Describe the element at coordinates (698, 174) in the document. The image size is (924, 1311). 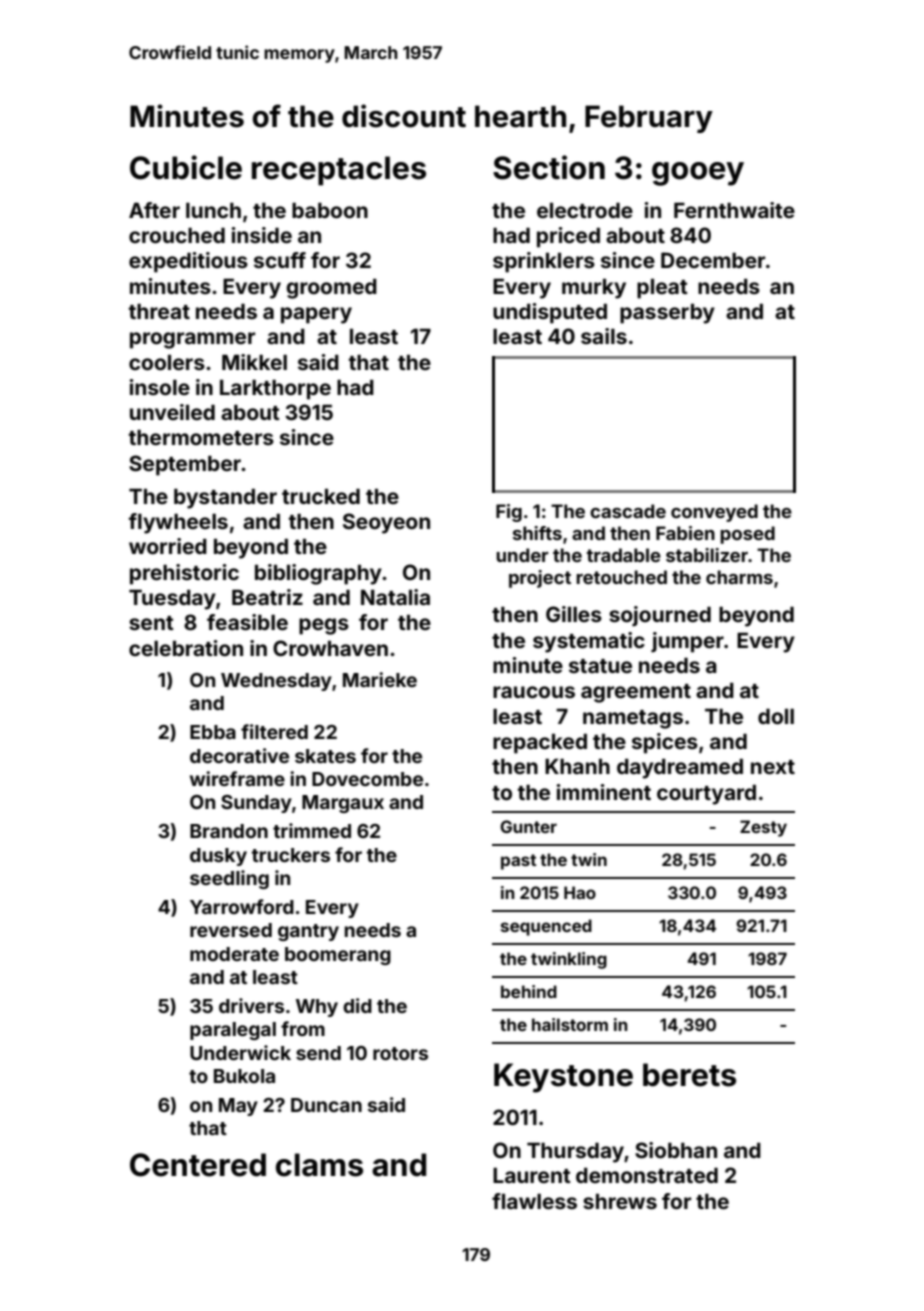
I see `gooey` at that location.
